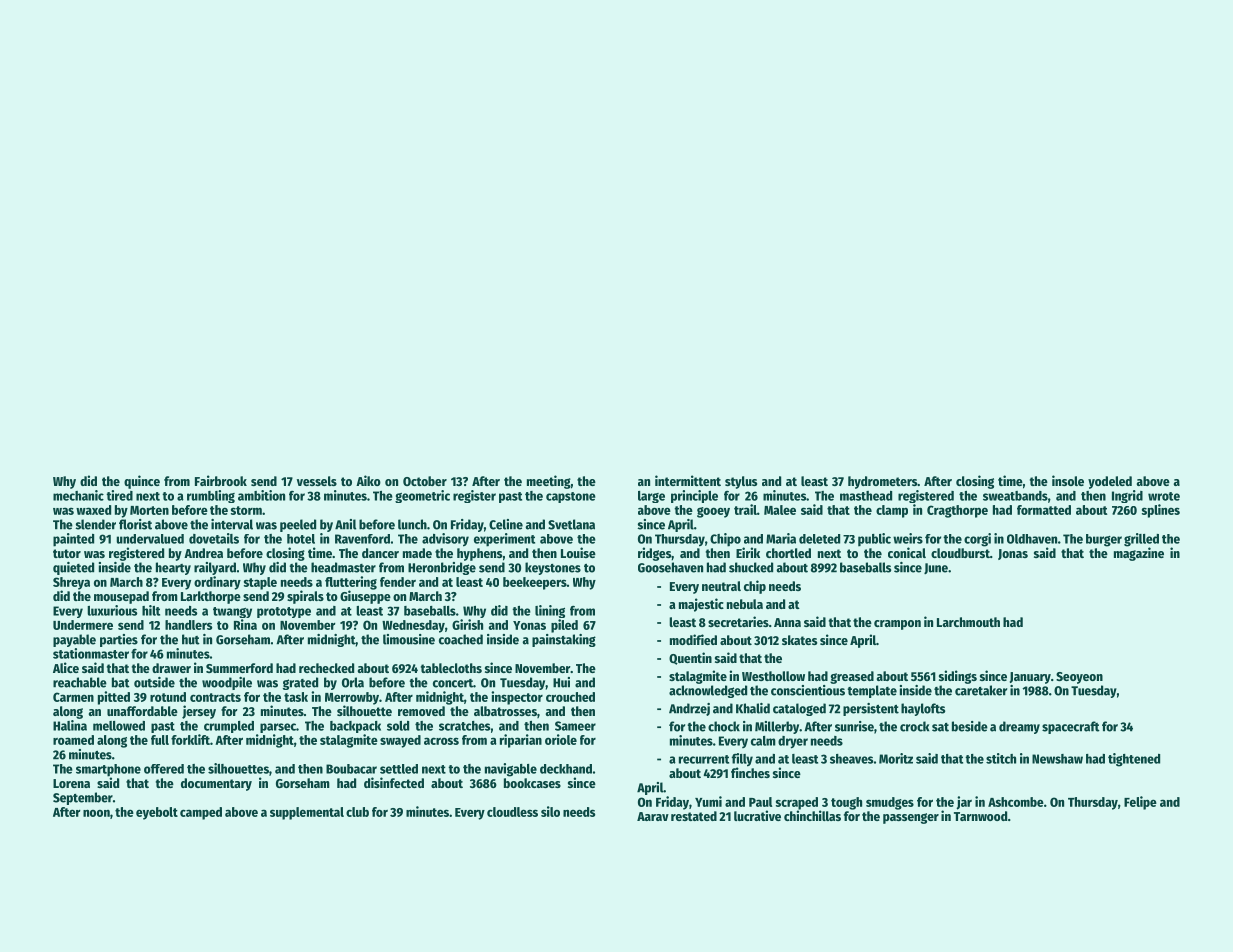 Image resolution: width=1233 pixels, height=952 pixels. Describe the element at coordinates (1140, 803) in the page. I see `Felipe` at that location.
